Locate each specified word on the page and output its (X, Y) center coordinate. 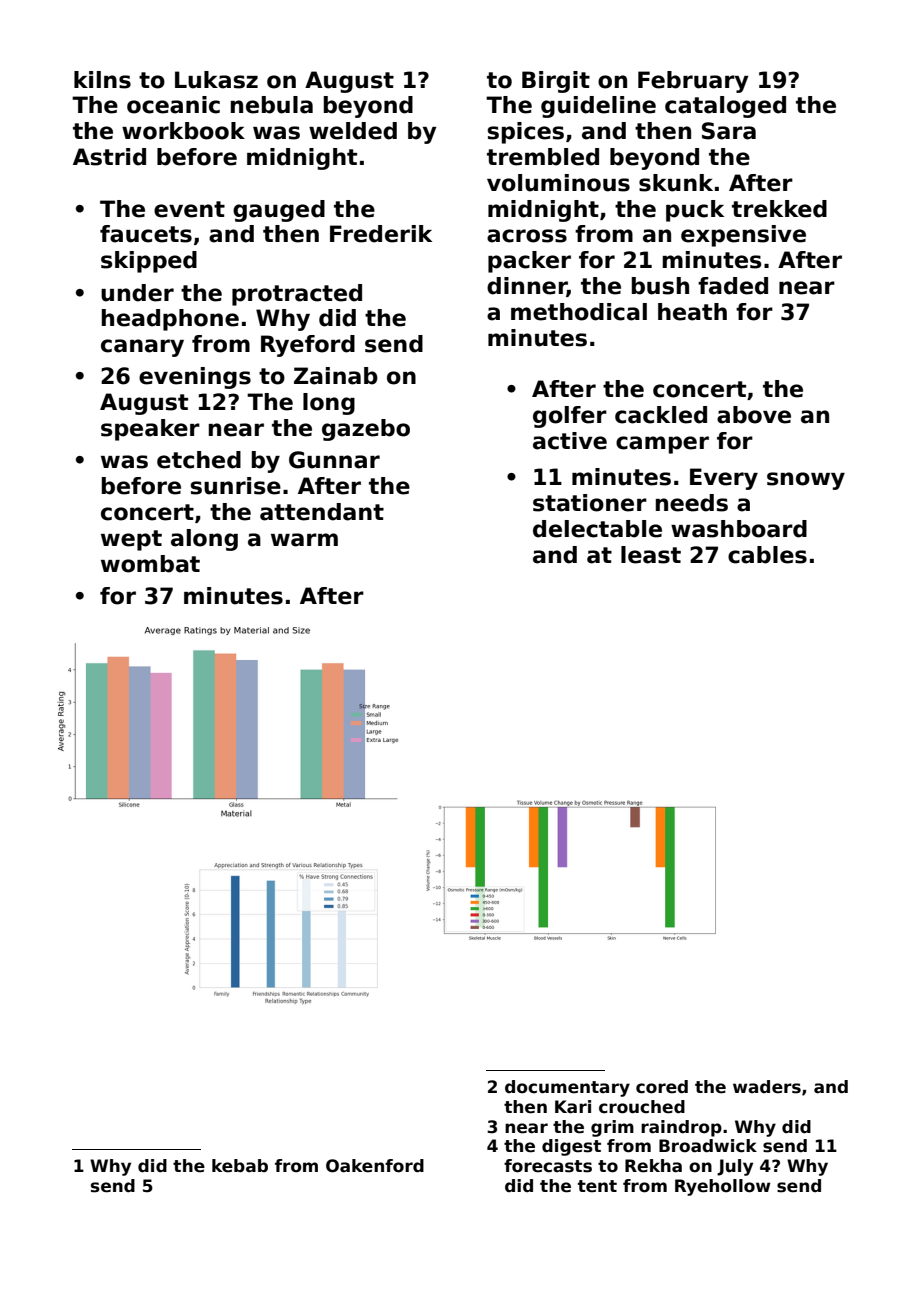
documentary (567, 1088)
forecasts (548, 1166)
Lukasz (216, 80)
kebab (240, 1166)
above (754, 415)
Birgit (556, 82)
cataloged (725, 107)
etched (199, 460)
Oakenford (375, 1166)
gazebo (366, 430)
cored (662, 1087)
